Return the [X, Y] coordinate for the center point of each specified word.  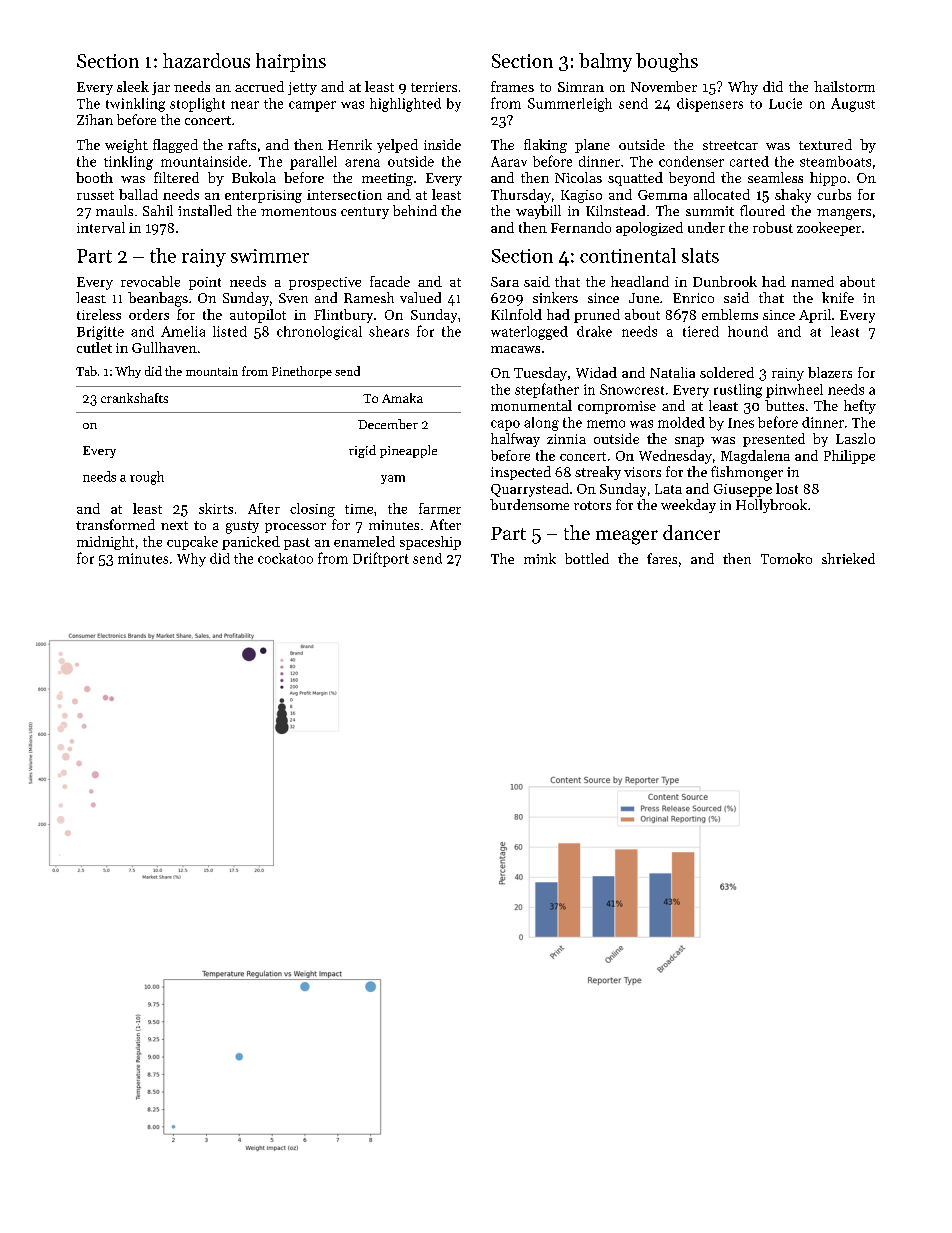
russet [95, 195]
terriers [434, 87]
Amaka [402, 398]
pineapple [408, 451]
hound [748, 331]
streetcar [730, 145]
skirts [216, 508]
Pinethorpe [302, 372]
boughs [667, 62]
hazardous [206, 60]
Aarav [509, 161]
